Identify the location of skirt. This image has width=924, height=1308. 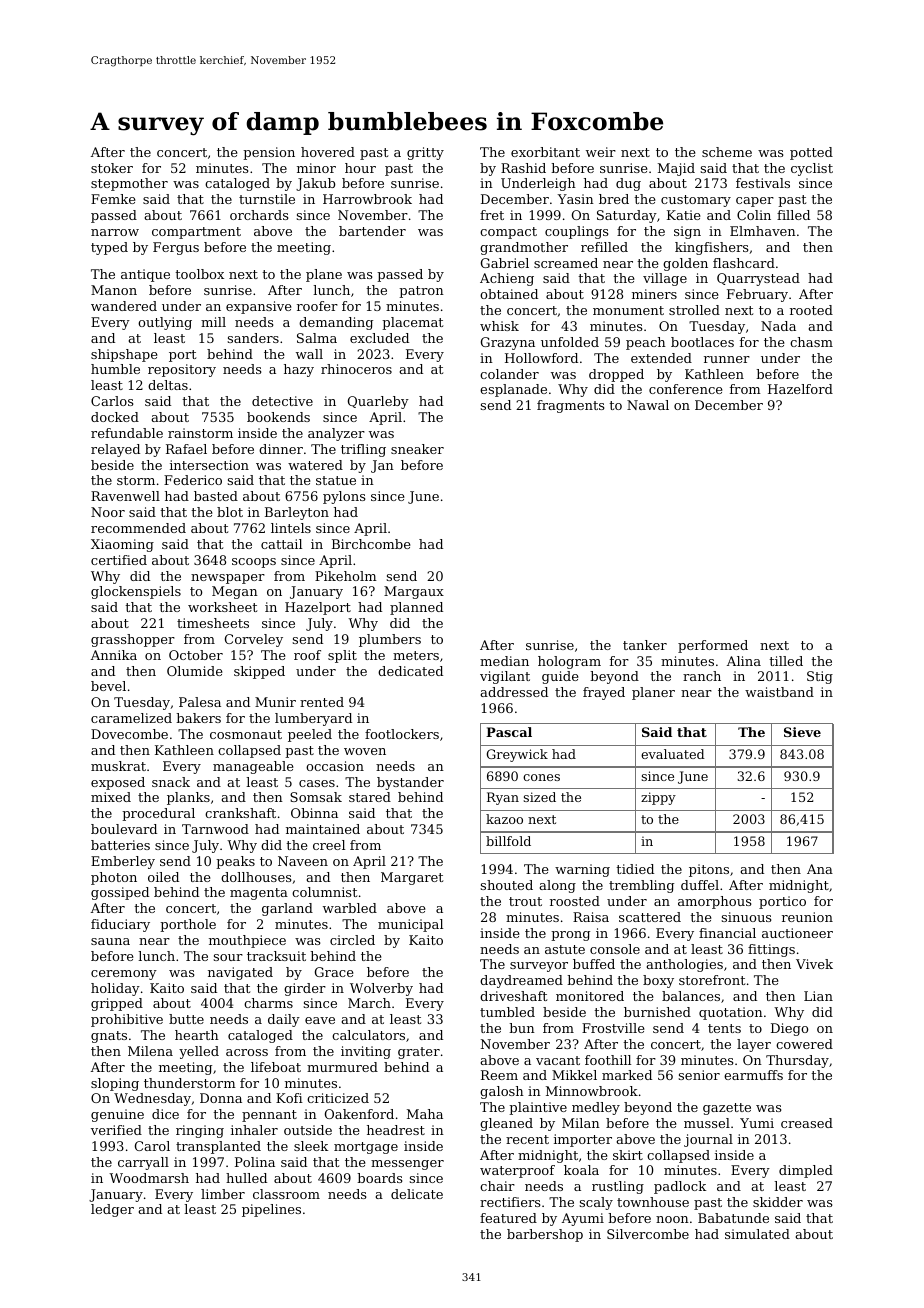
(628, 1155).
